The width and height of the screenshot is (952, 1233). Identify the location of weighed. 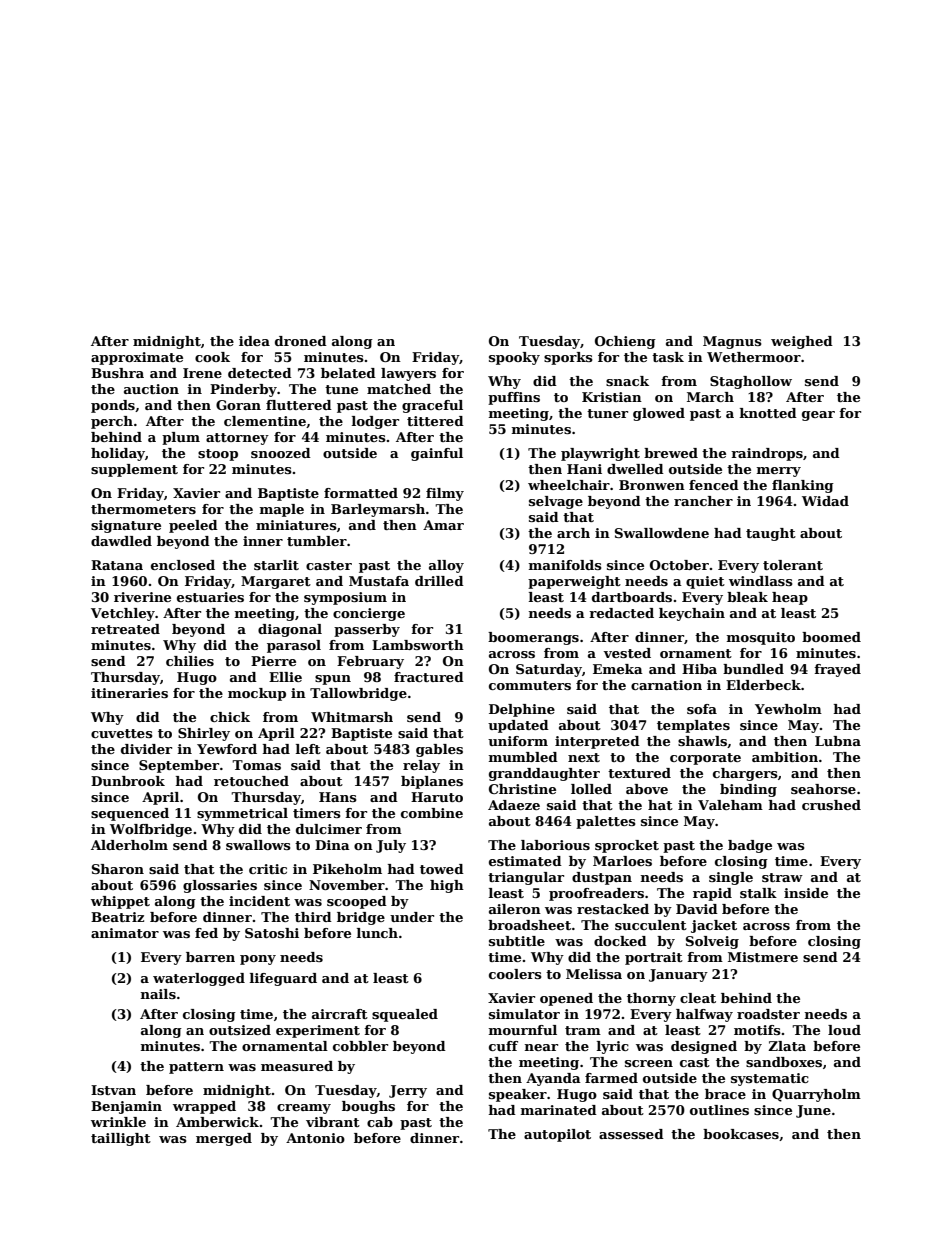
(802, 342).
